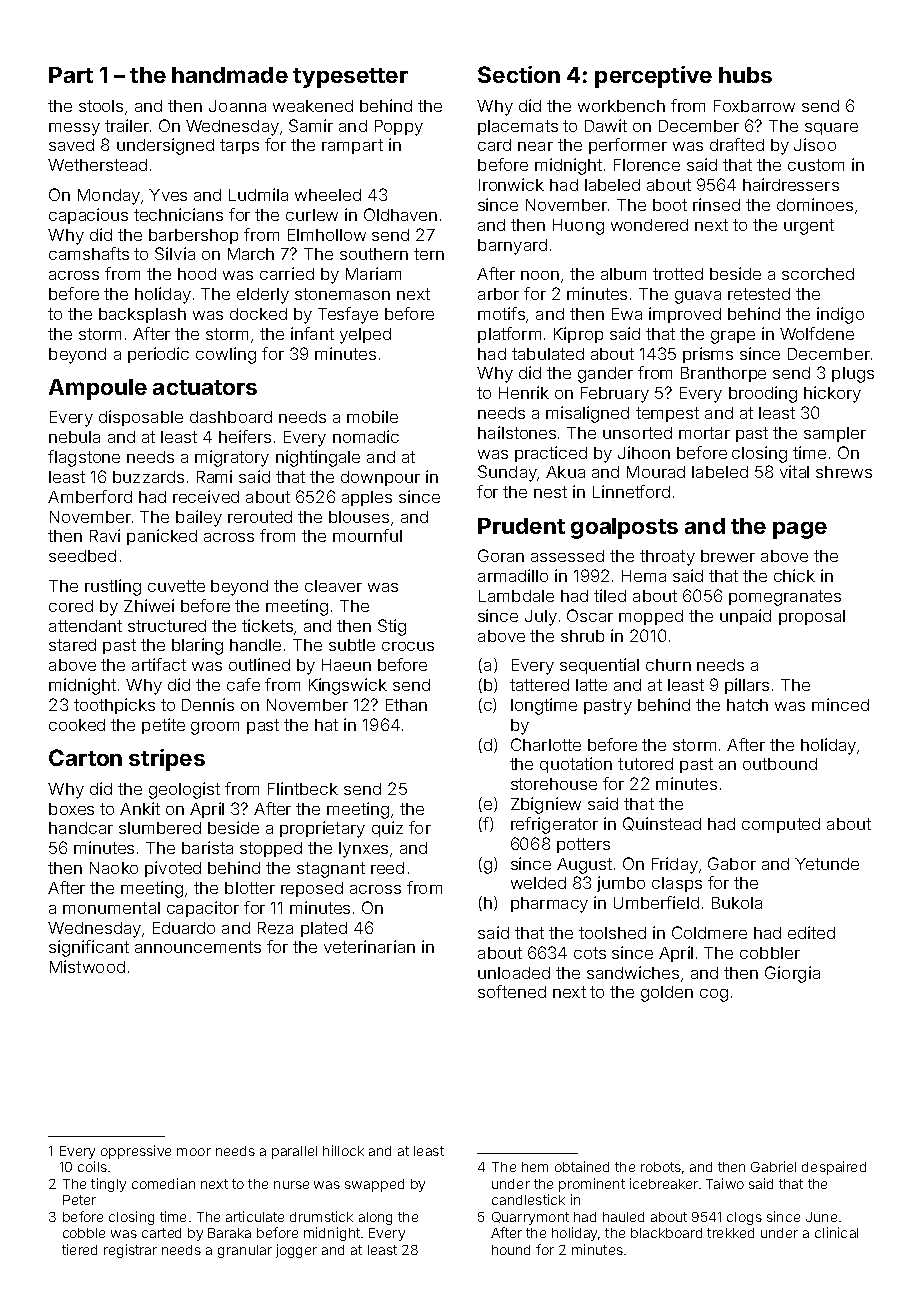 This image has width=924, height=1308. I want to click on hillock, so click(343, 1150).
